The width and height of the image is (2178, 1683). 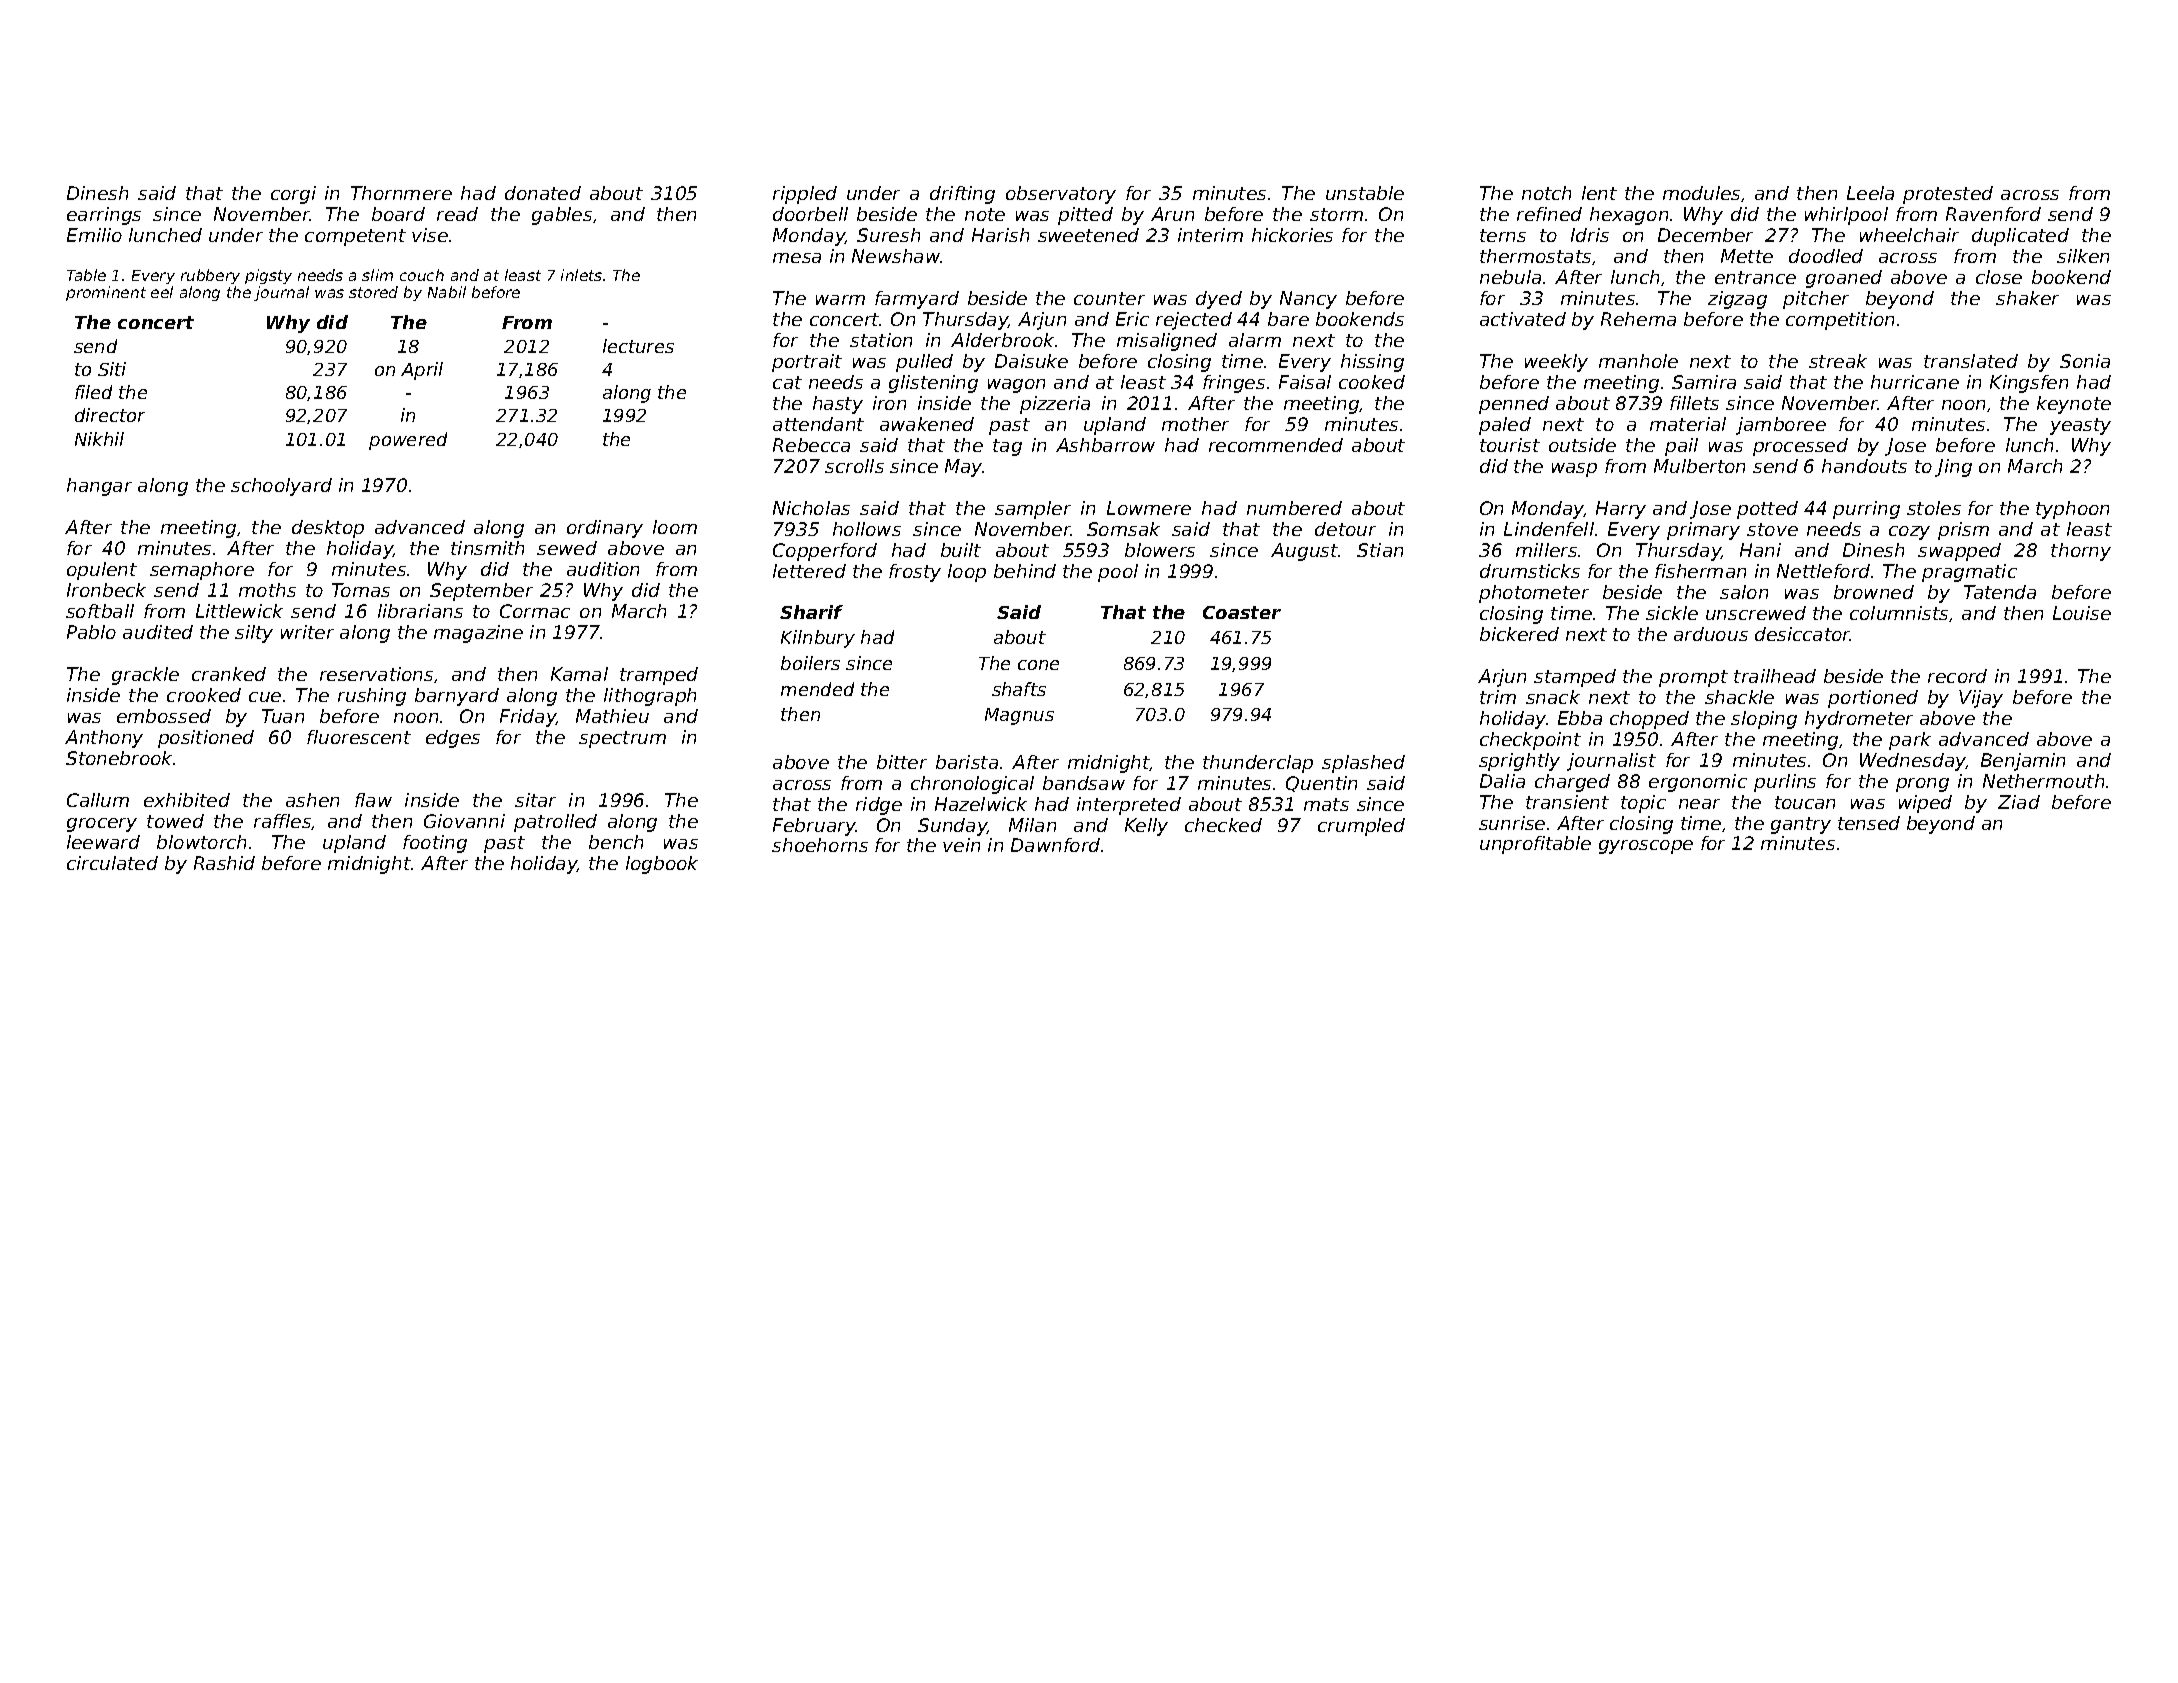 What do you see at coordinates (1308, 300) in the image?
I see `Nancy` at bounding box center [1308, 300].
